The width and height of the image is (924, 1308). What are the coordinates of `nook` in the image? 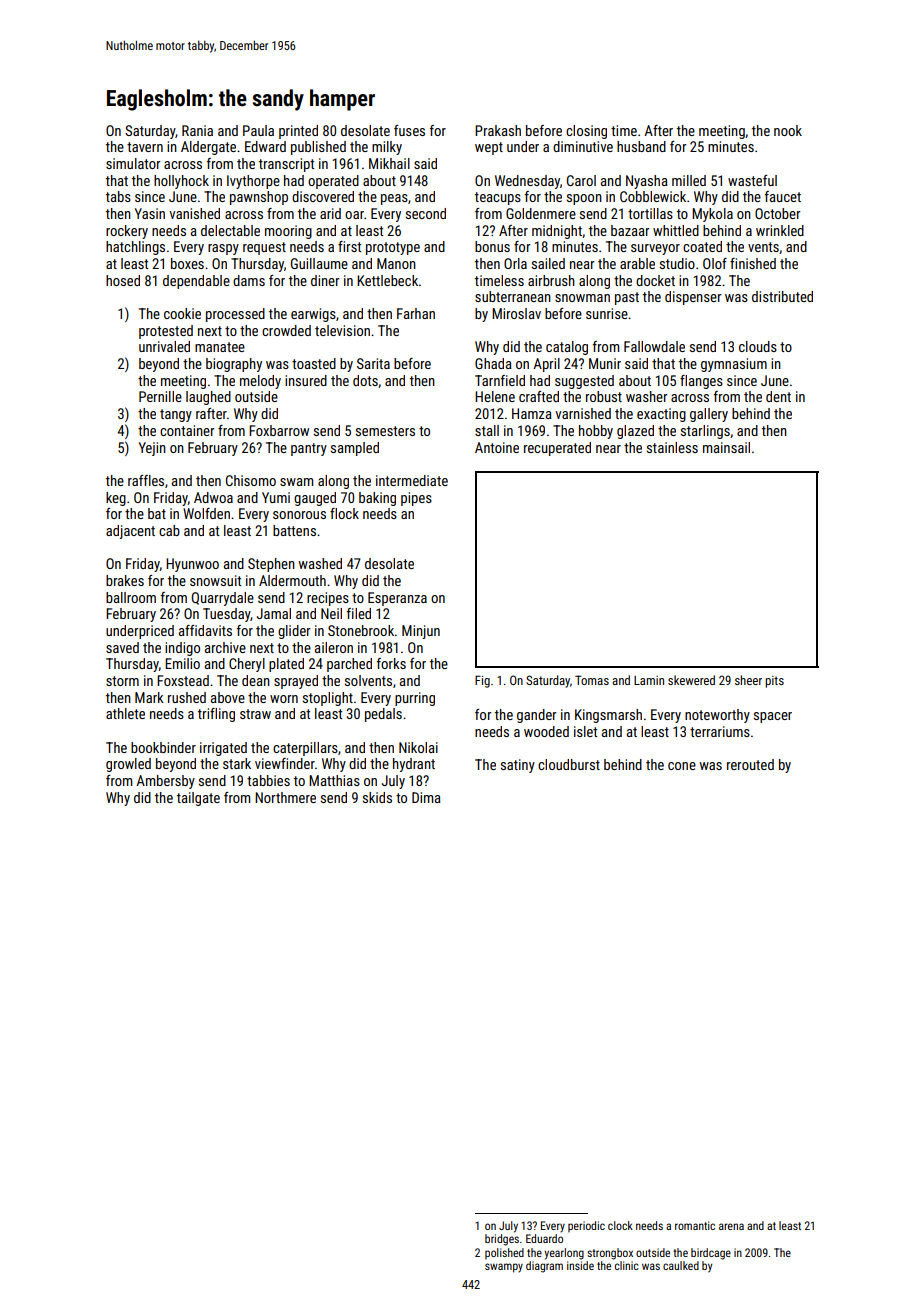 It's located at (788, 130).
